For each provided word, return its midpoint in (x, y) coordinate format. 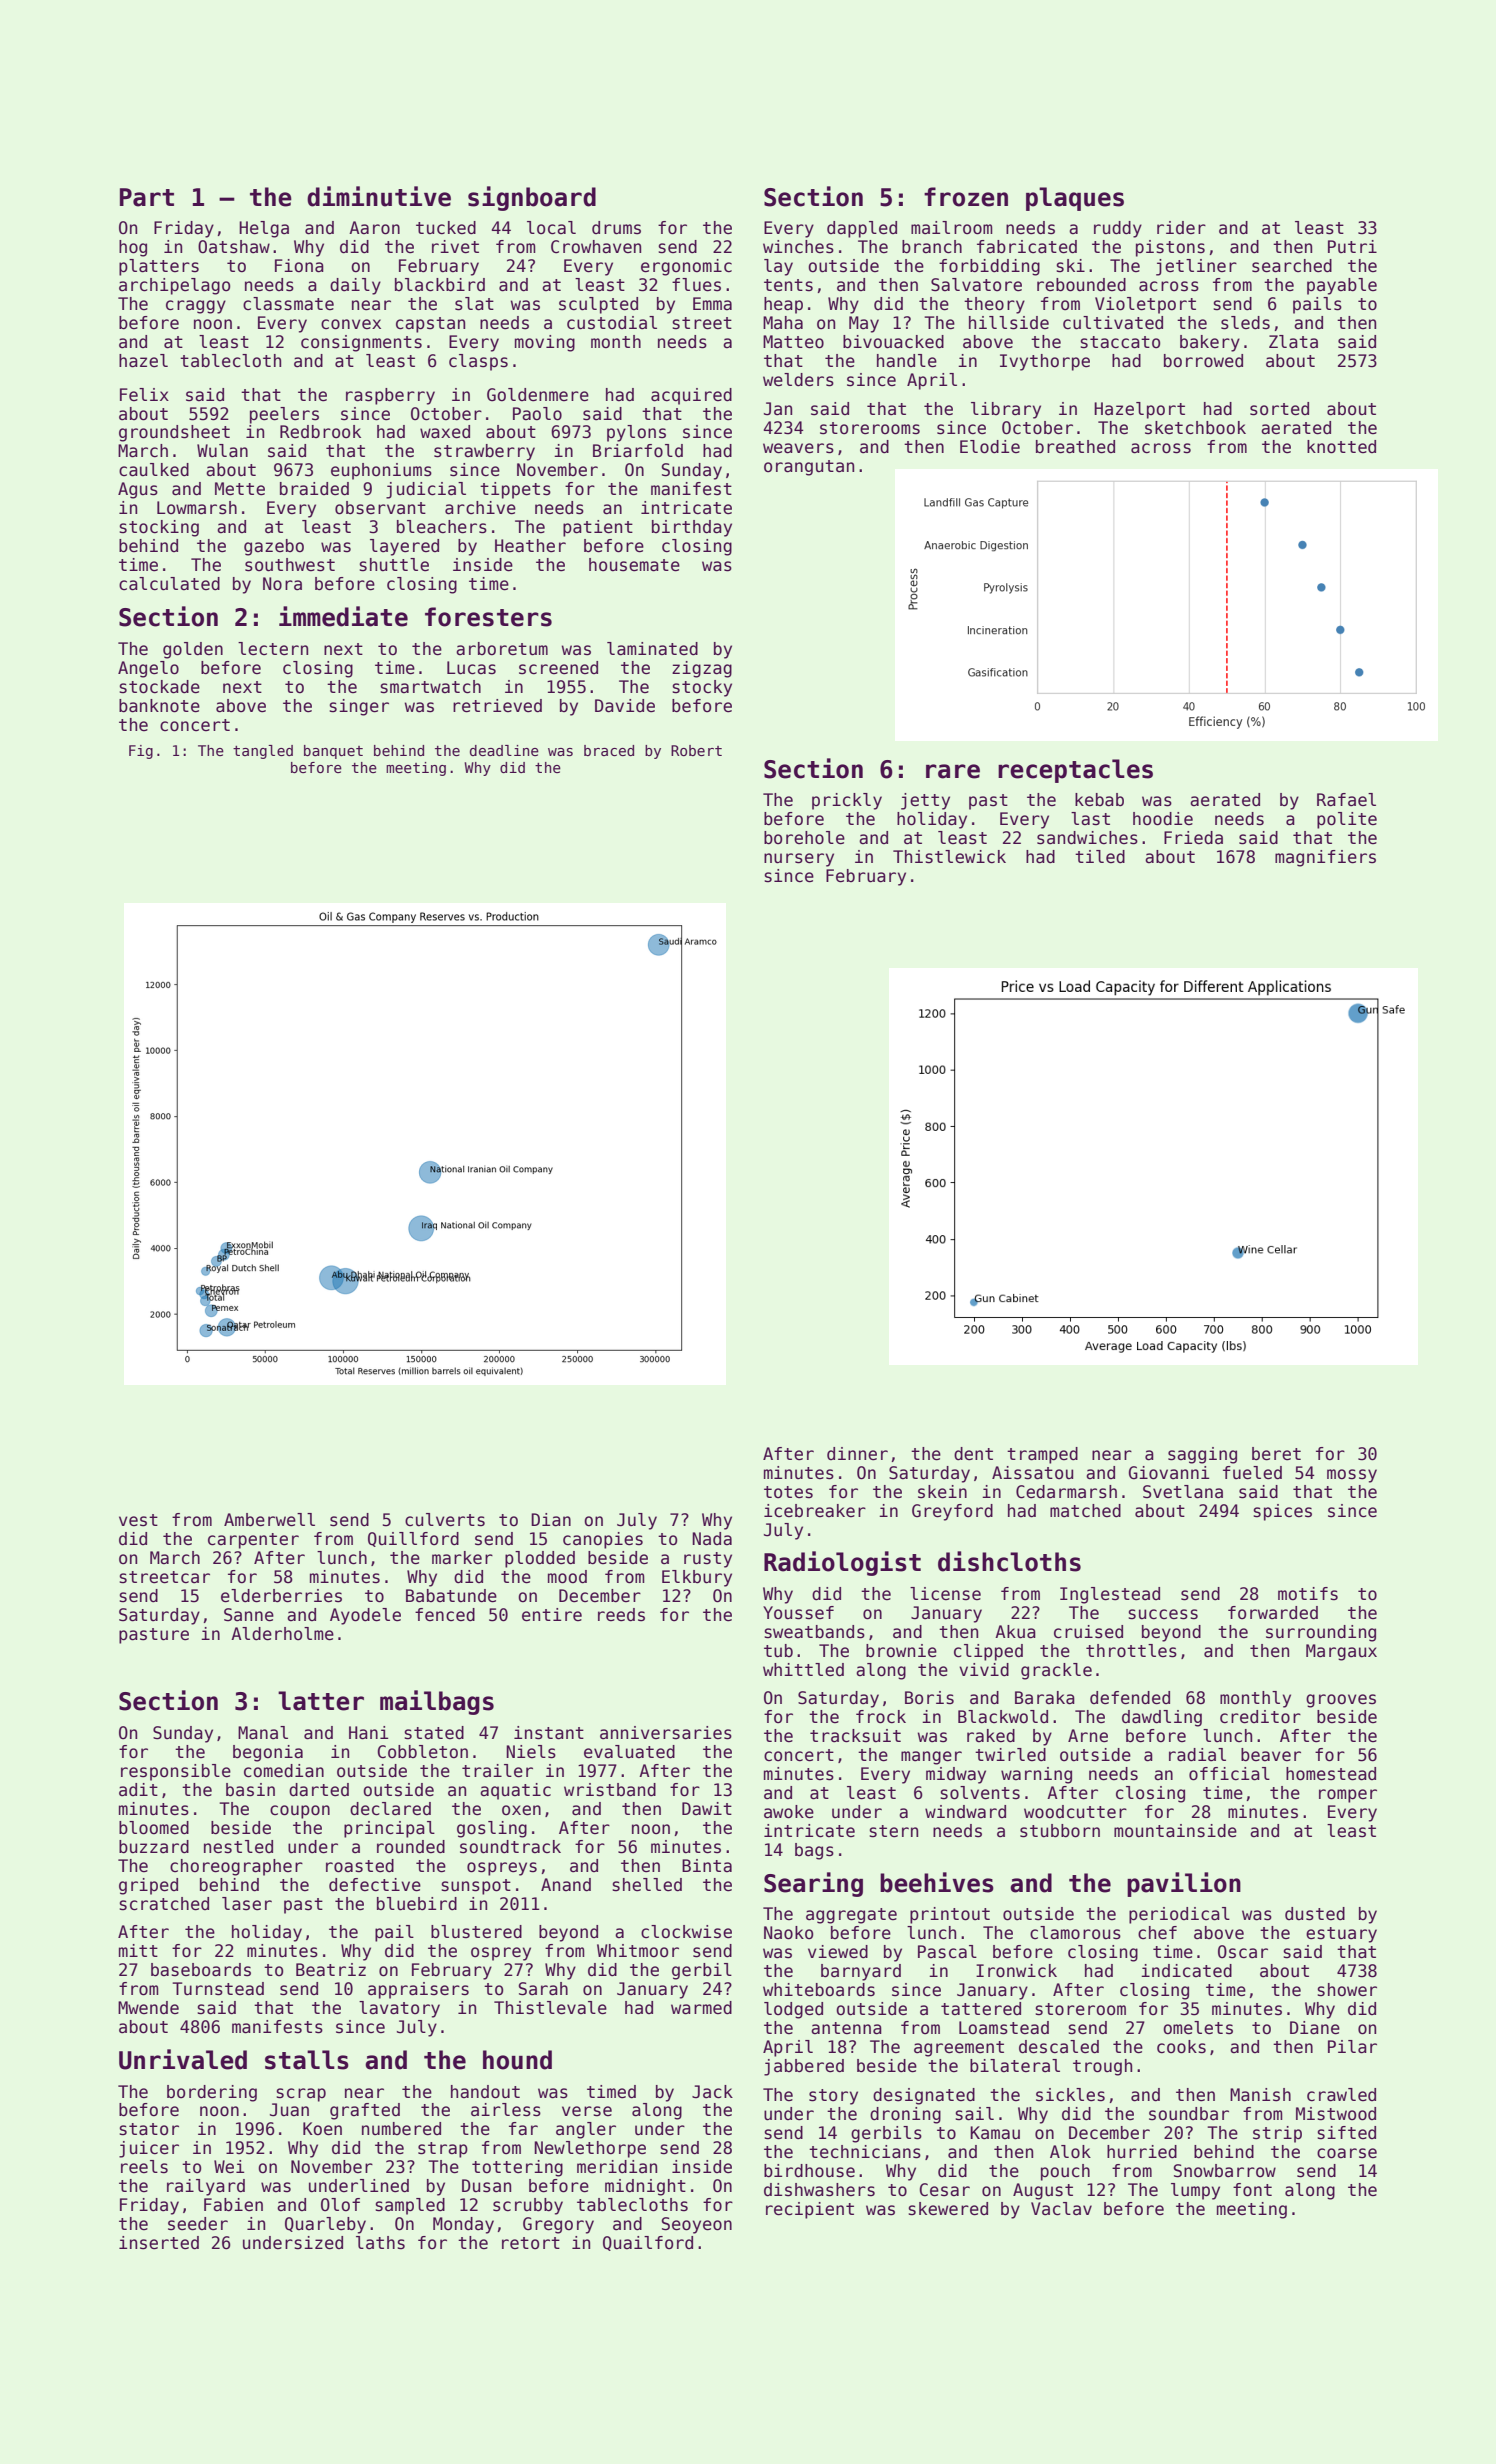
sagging (1202, 1455)
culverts (445, 1520)
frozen (966, 197)
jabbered (804, 2067)
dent (973, 1454)
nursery (799, 860)
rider (1181, 228)
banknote (159, 706)
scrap (301, 2095)
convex (351, 324)
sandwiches (1087, 838)
